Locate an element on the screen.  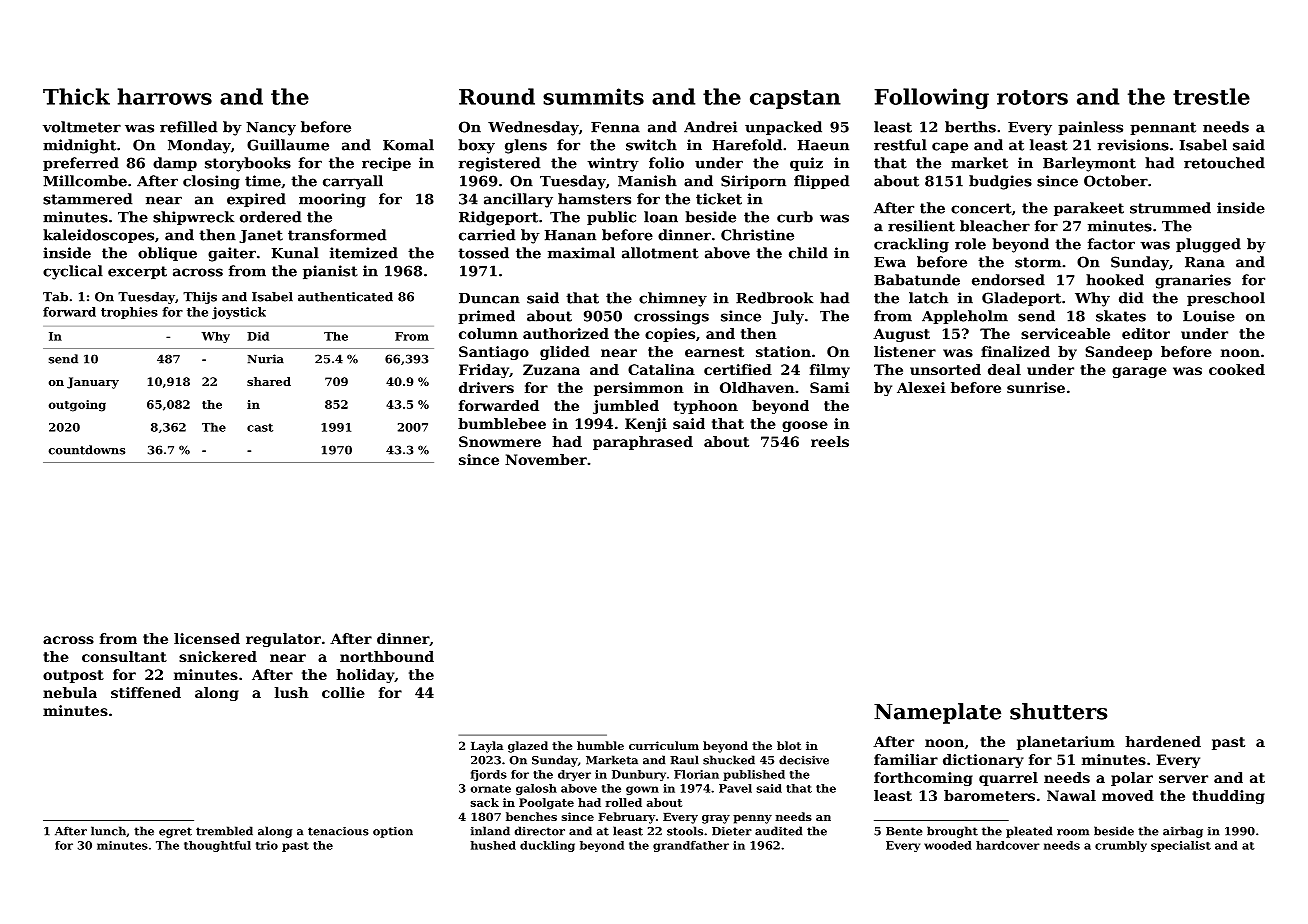
duckling is located at coordinates (547, 846).
